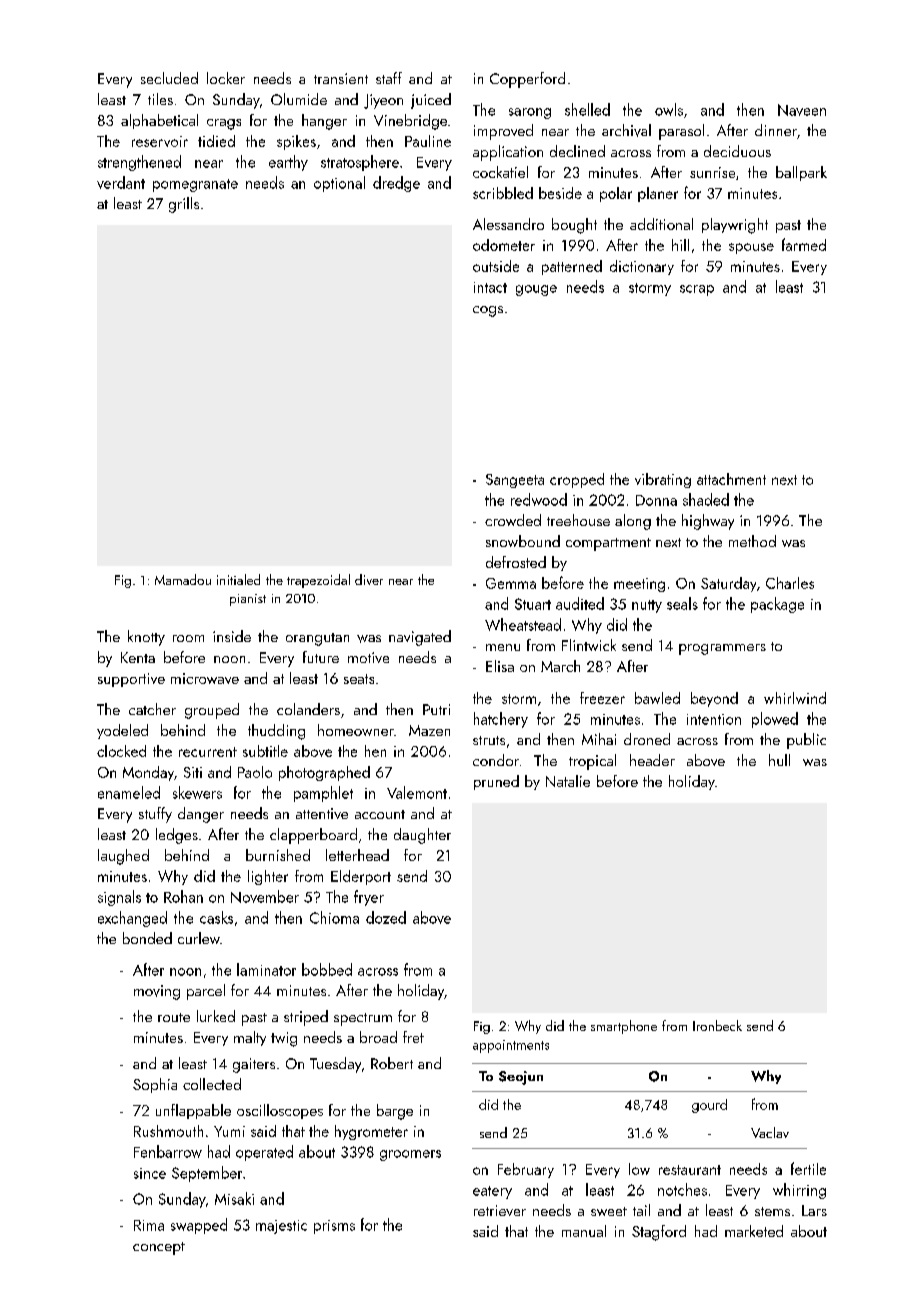  Describe the element at coordinates (680, 245) in the screenshot. I see `hill` at that location.
